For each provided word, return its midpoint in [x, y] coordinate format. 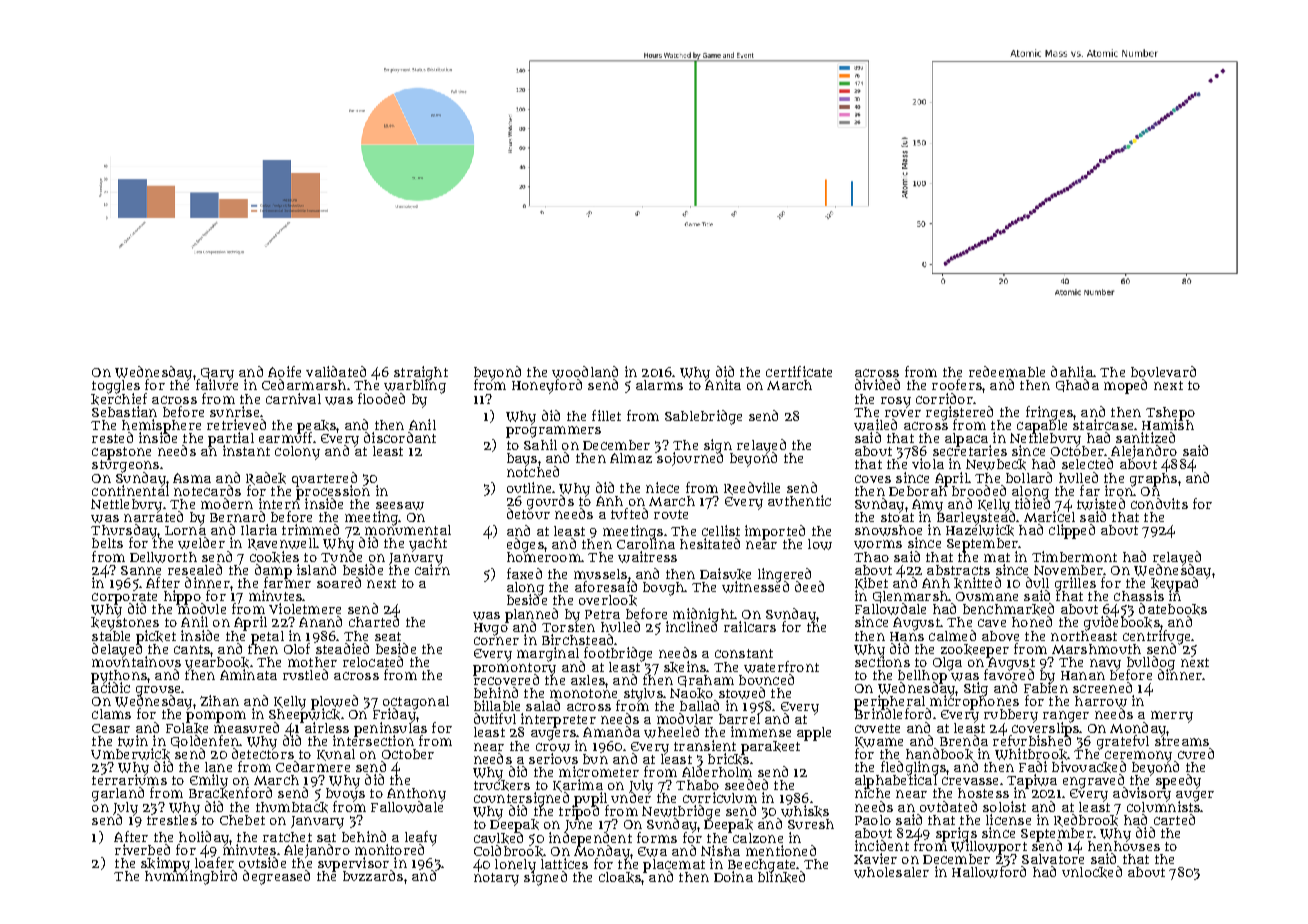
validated [336, 371]
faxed [524, 573]
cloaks [620, 877]
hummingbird [191, 878]
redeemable [1007, 371]
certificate [799, 371]
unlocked [1092, 872]
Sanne [141, 570]
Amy [927, 505]
